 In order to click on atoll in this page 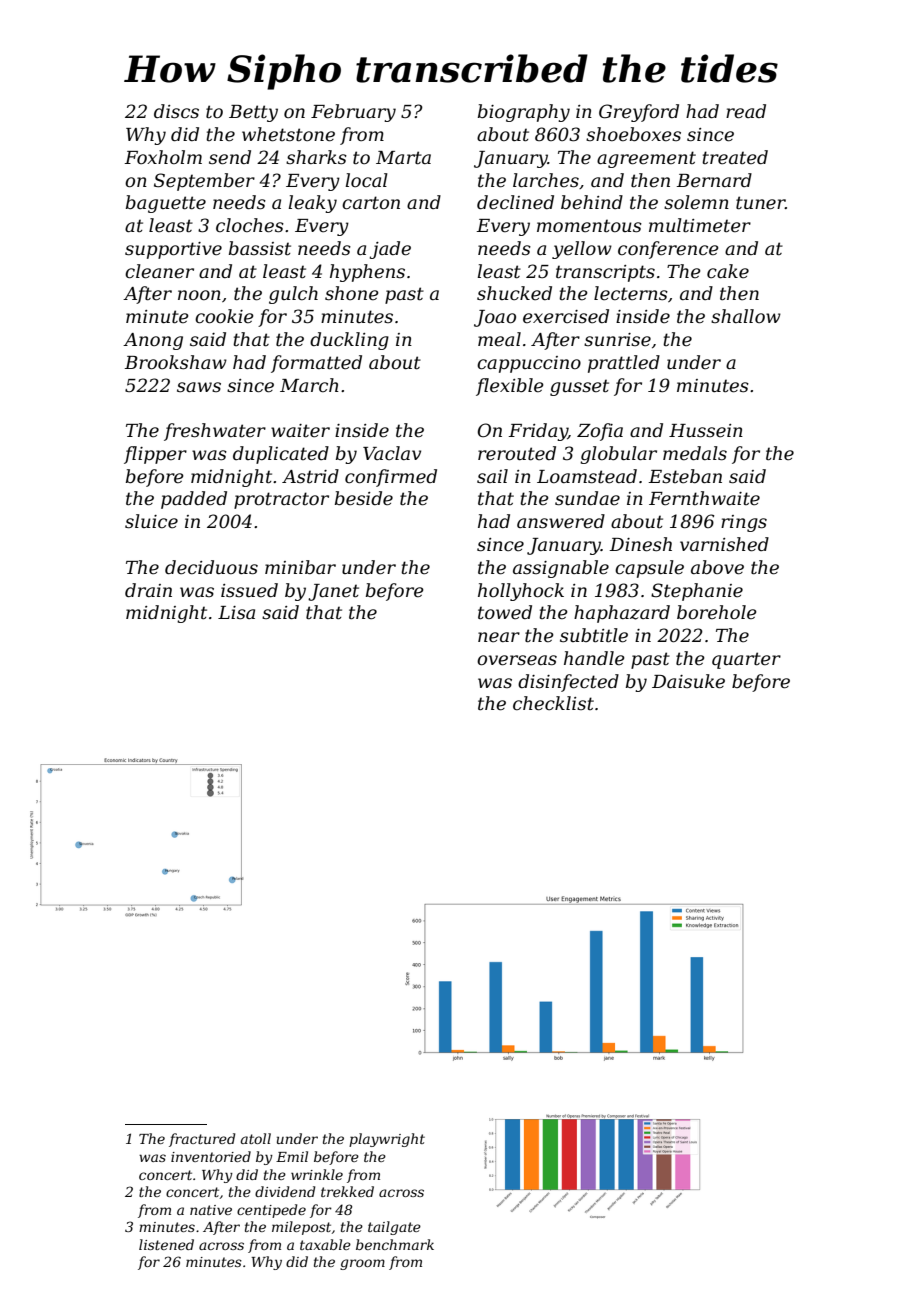, I will do `click(256, 1138)`.
